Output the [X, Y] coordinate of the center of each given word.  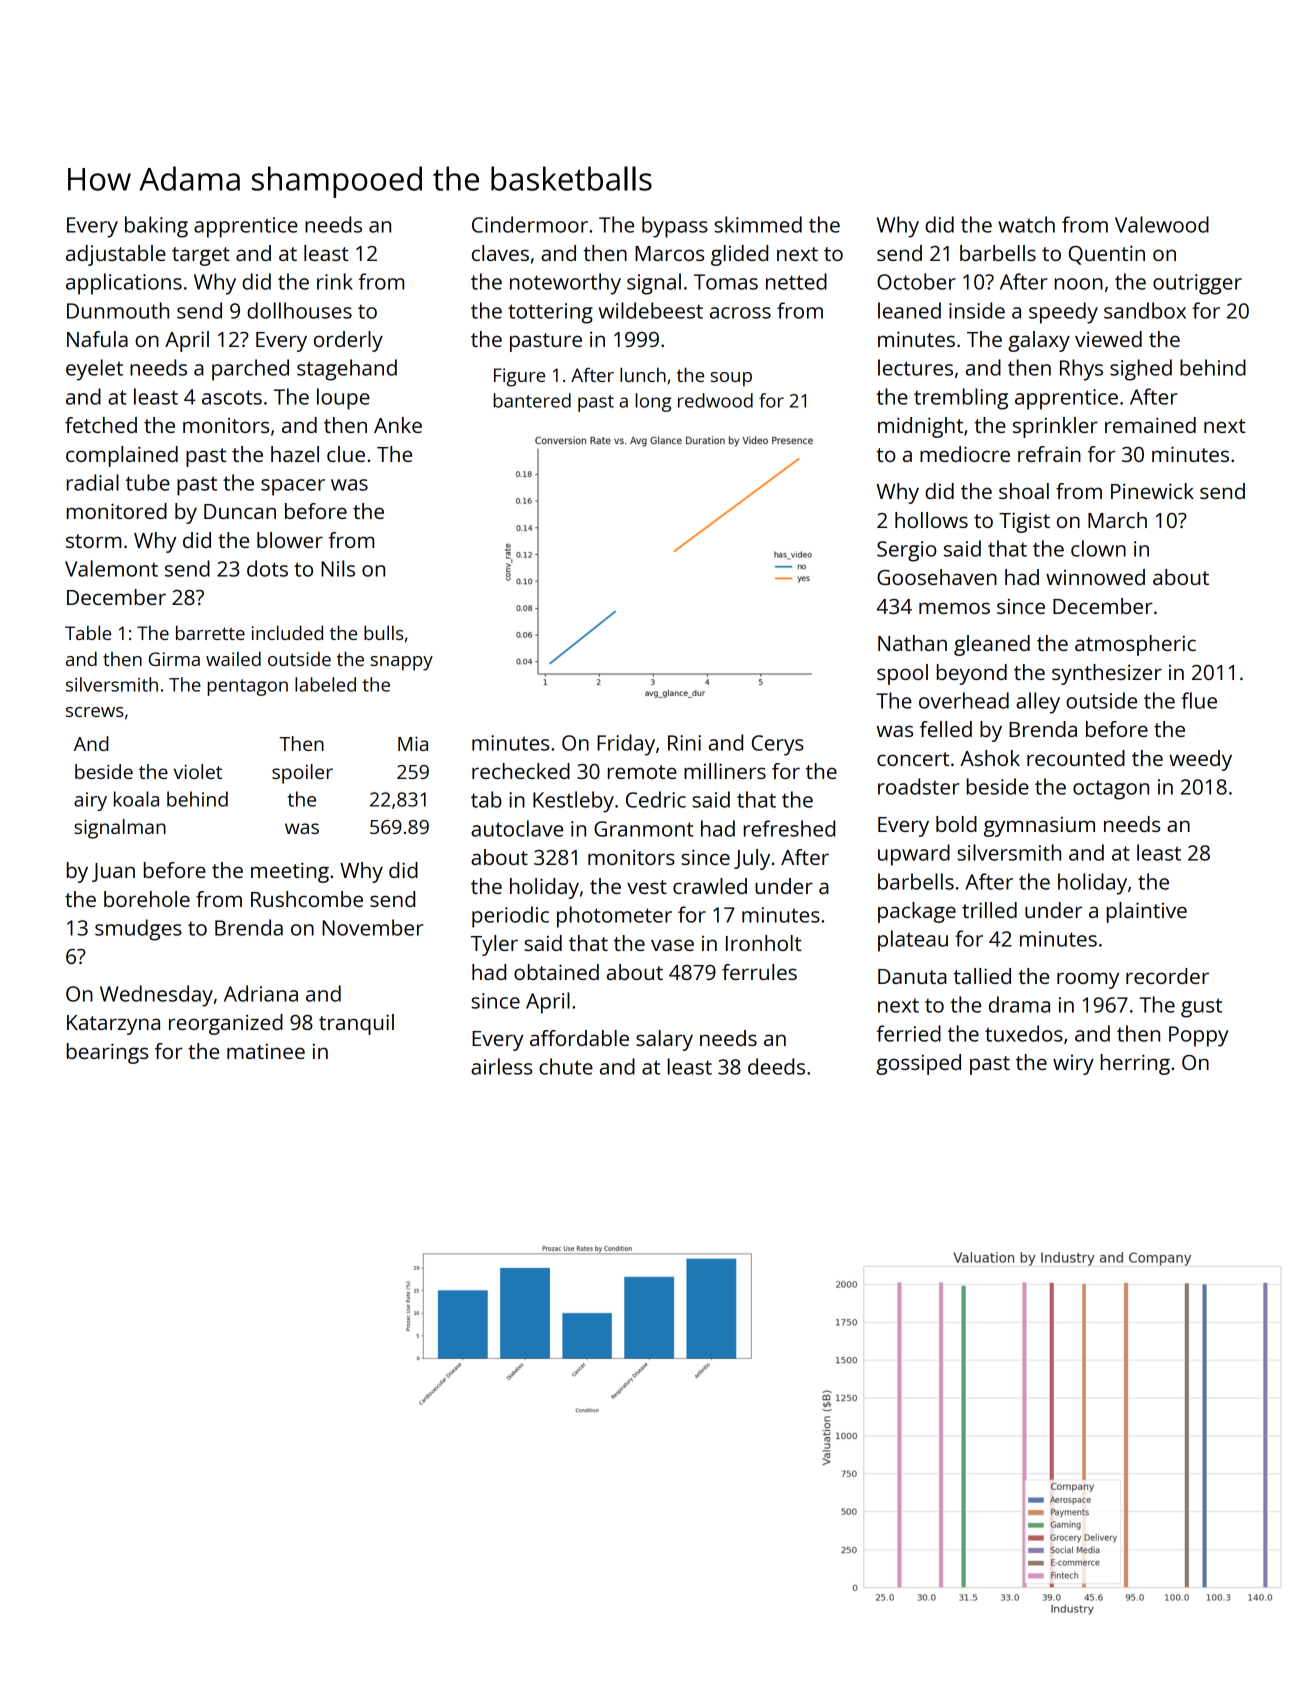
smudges [138, 930]
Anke [398, 425]
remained [1150, 425]
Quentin [1107, 255]
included [287, 632]
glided [739, 255]
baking [156, 227]
